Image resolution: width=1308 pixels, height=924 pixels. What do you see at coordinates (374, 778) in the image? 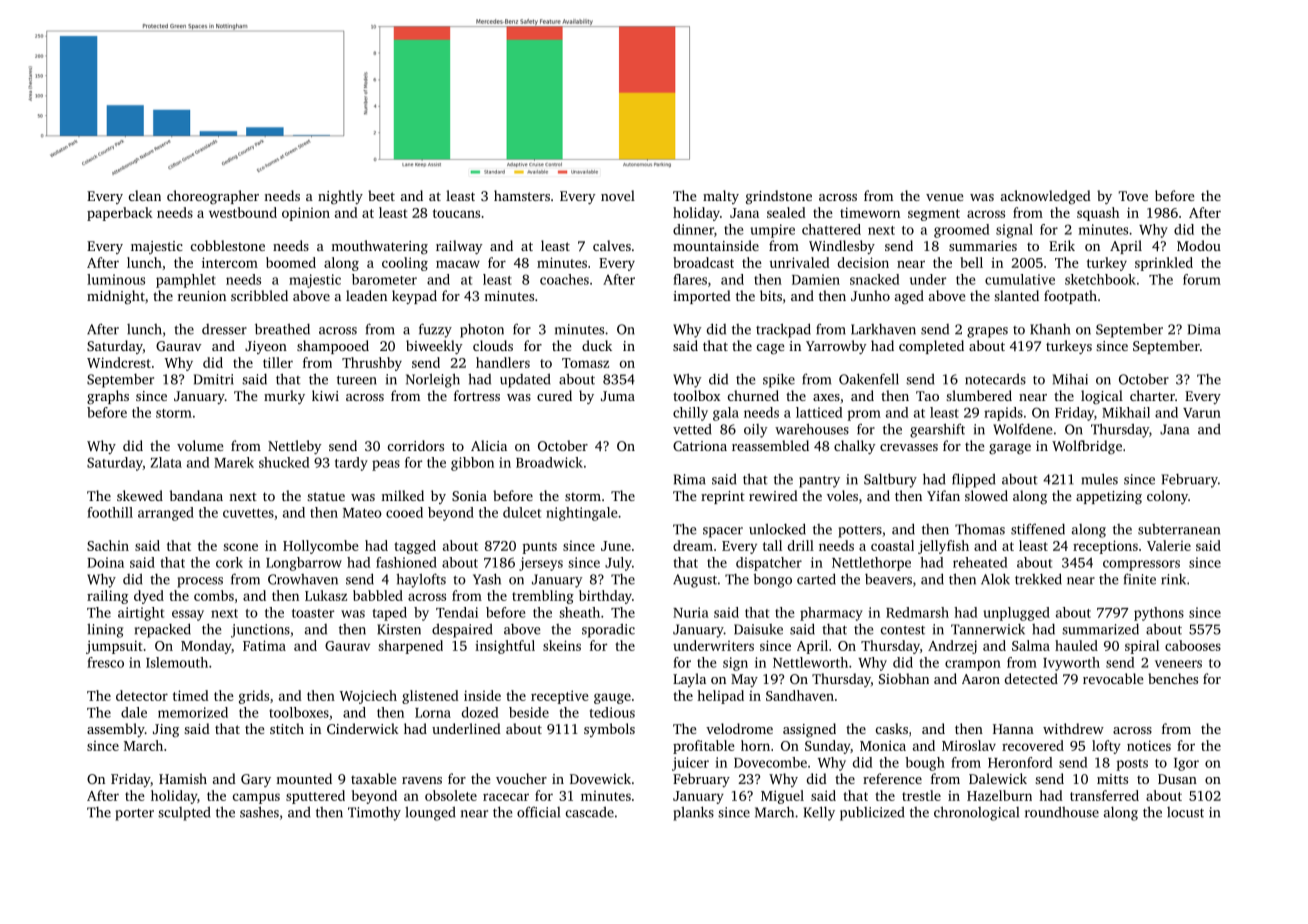
I see `taxable` at bounding box center [374, 778].
